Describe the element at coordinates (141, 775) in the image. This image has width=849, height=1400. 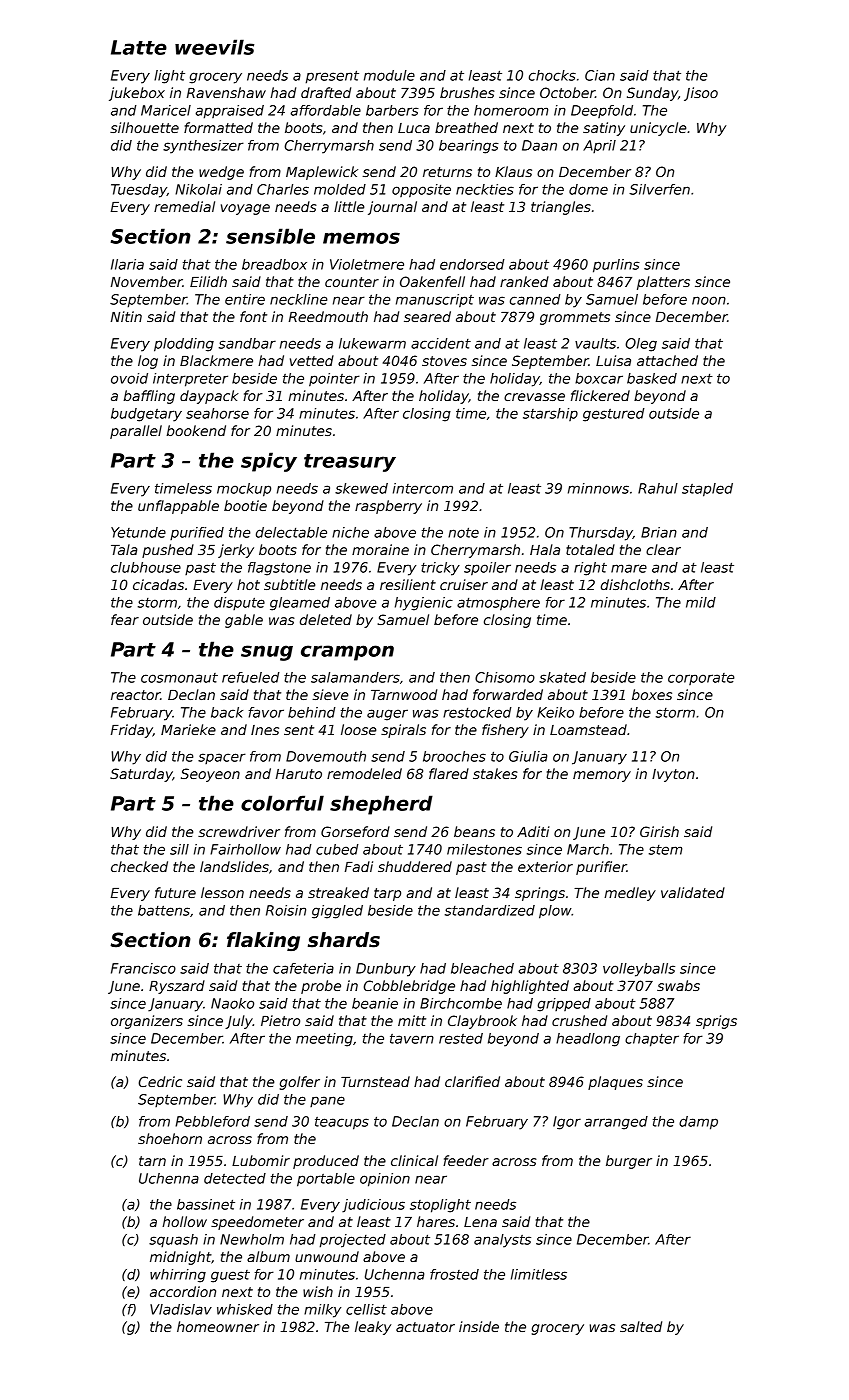
I see `Saturday` at that location.
